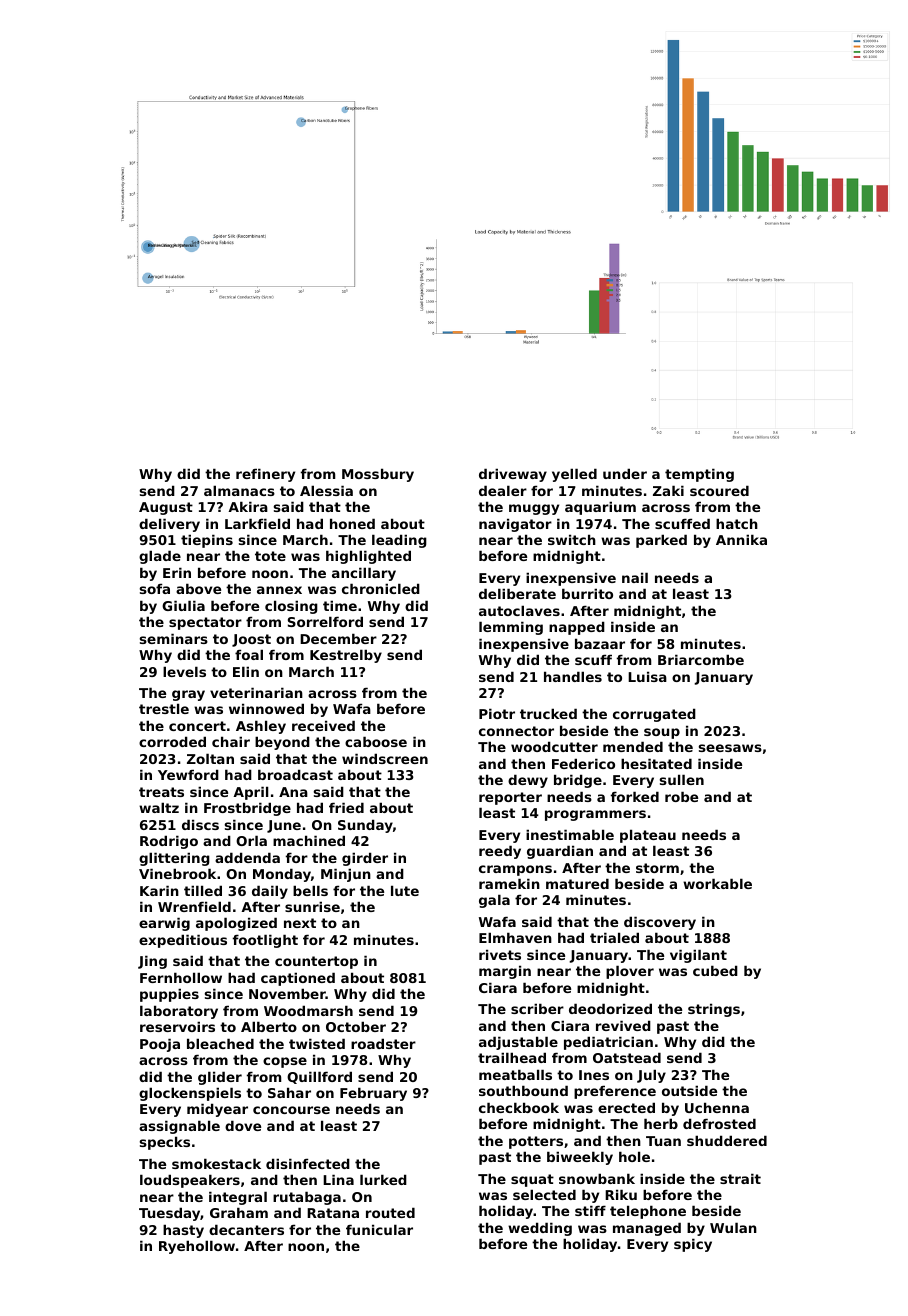 The height and width of the page is (1316, 908). I want to click on fried, so click(346, 807).
